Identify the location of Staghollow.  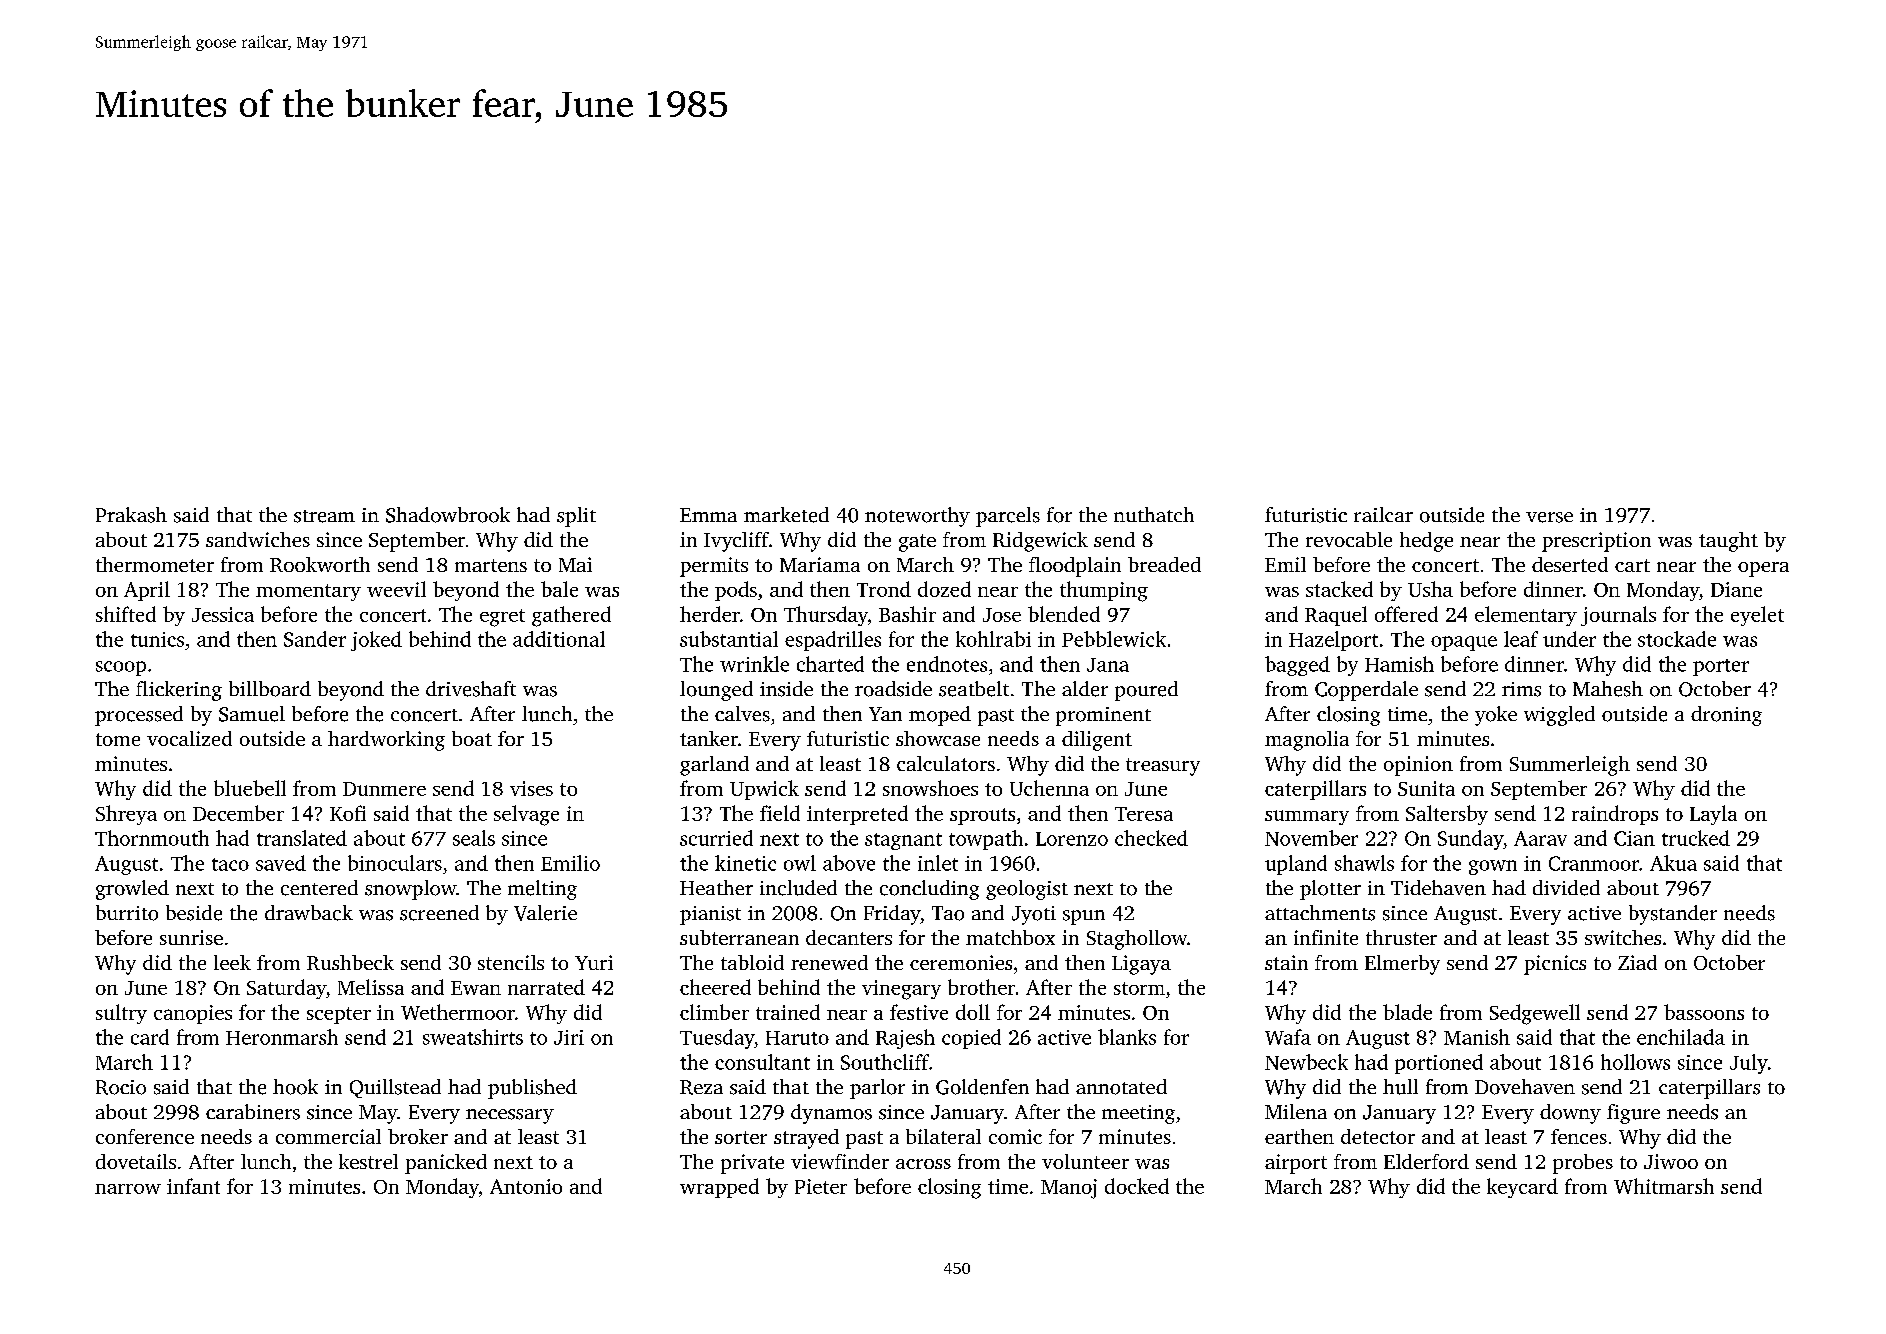
(1137, 940).
